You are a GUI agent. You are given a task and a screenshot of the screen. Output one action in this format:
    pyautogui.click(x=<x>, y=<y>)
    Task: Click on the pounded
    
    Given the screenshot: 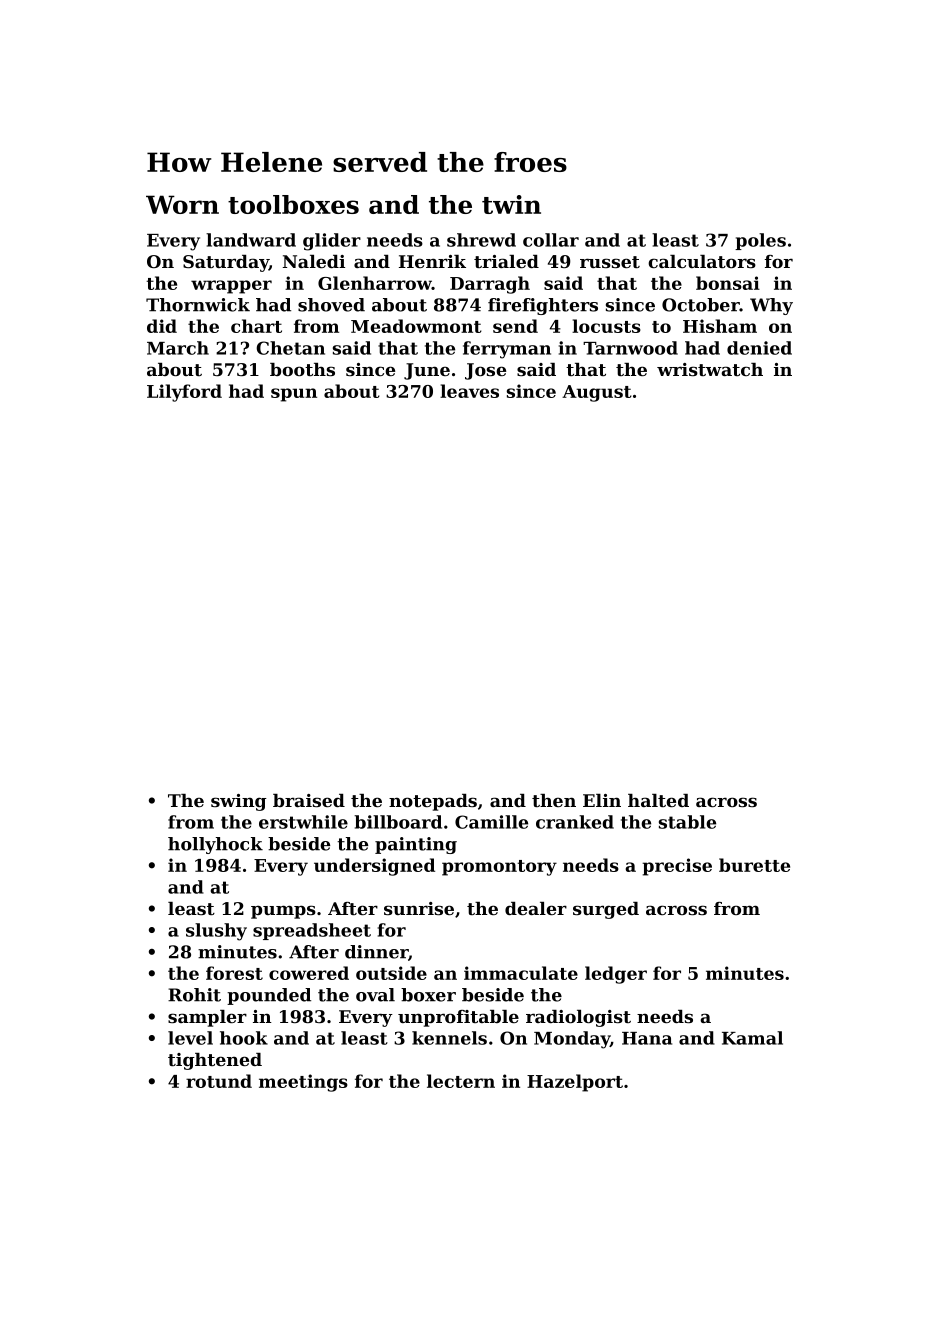 What is the action you would take?
    pyautogui.click(x=269, y=996)
